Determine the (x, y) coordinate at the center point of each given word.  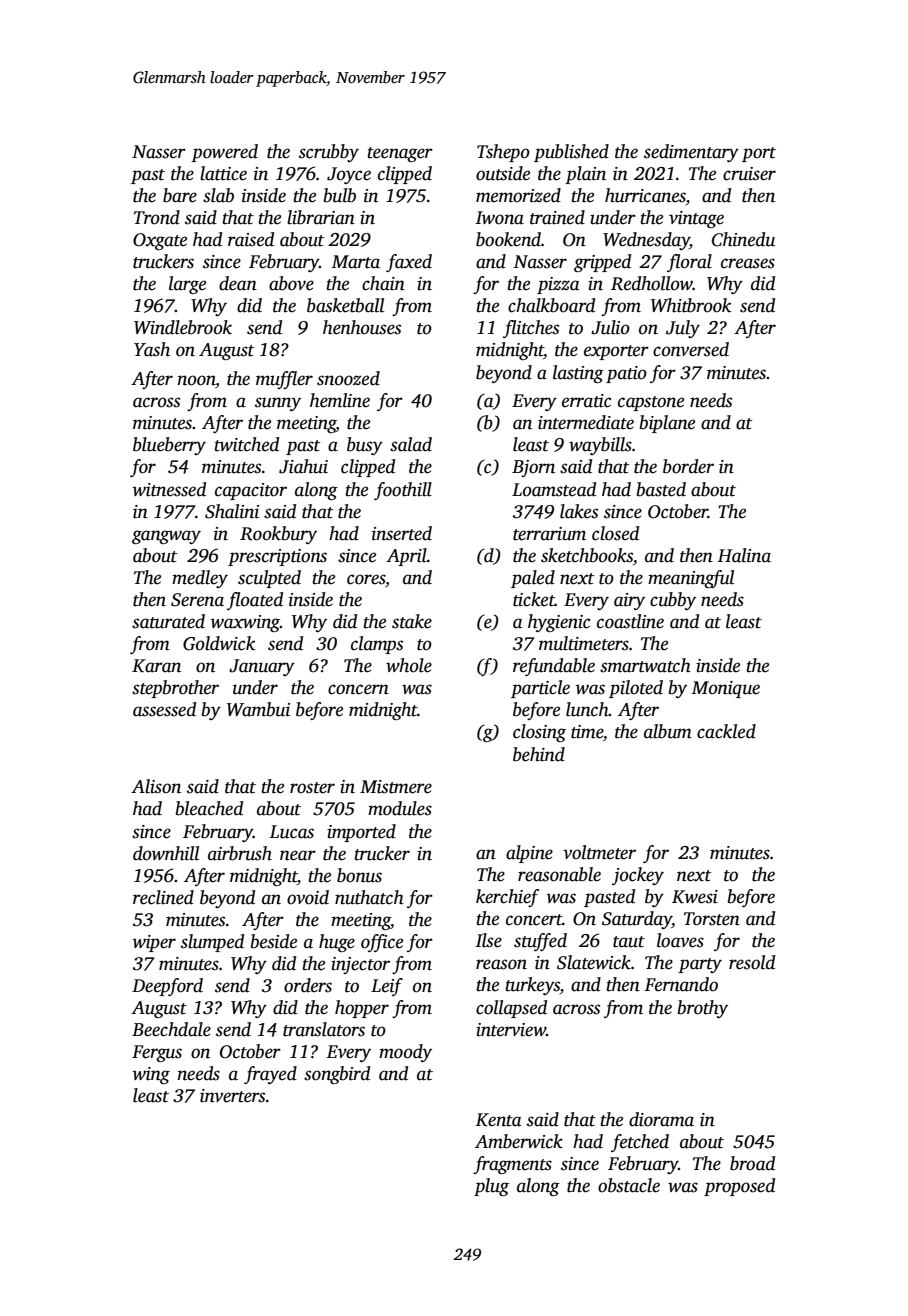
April (406, 557)
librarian (321, 217)
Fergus (157, 1053)
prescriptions (277, 557)
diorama (661, 1119)
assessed (164, 709)
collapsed (511, 1009)
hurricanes (645, 196)
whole (409, 665)
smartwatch (645, 665)
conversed (691, 349)
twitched (246, 444)
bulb (340, 195)
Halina (744, 555)
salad (411, 444)
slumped (212, 943)
